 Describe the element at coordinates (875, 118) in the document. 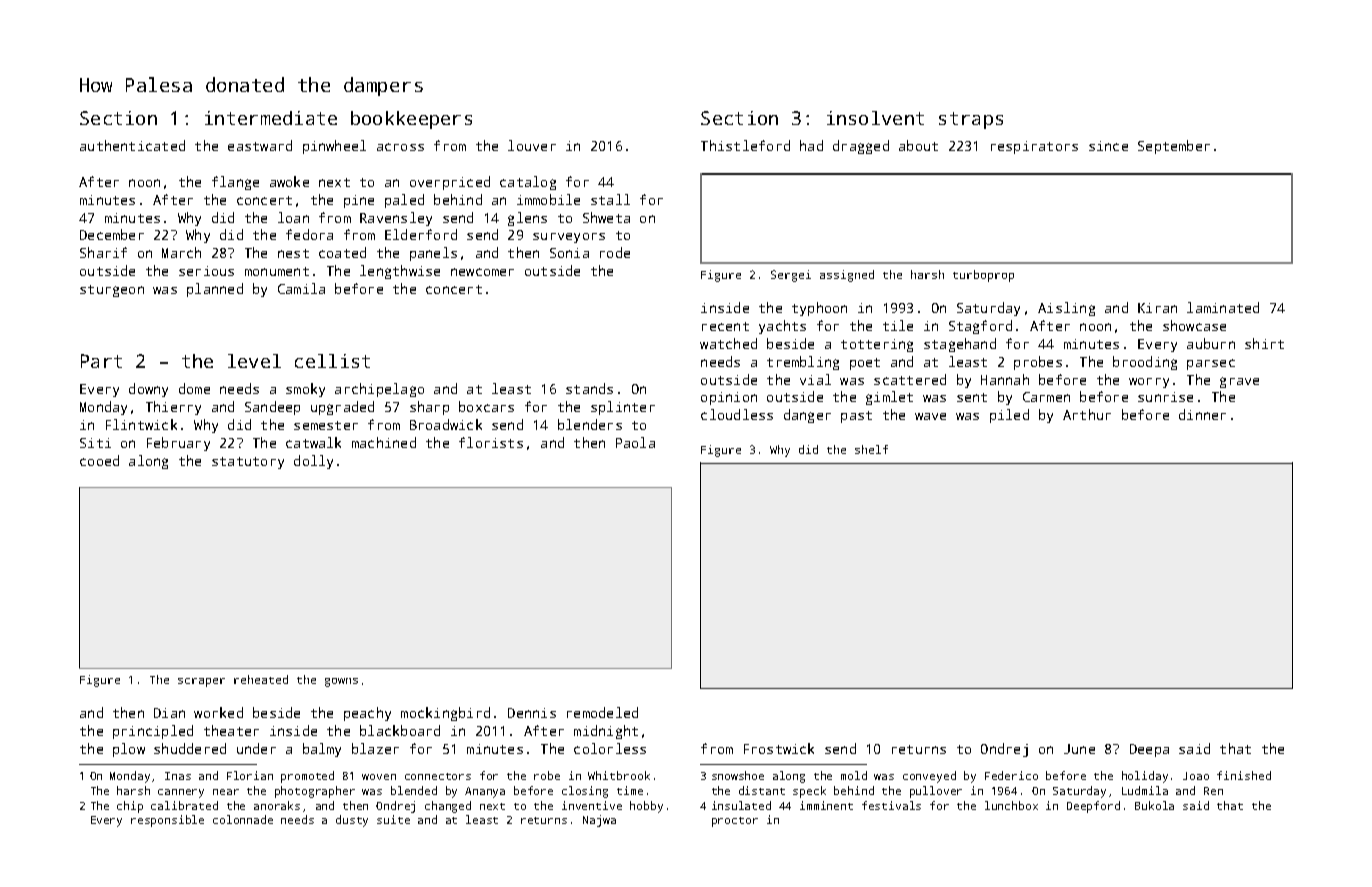

I see `insolvent` at that location.
